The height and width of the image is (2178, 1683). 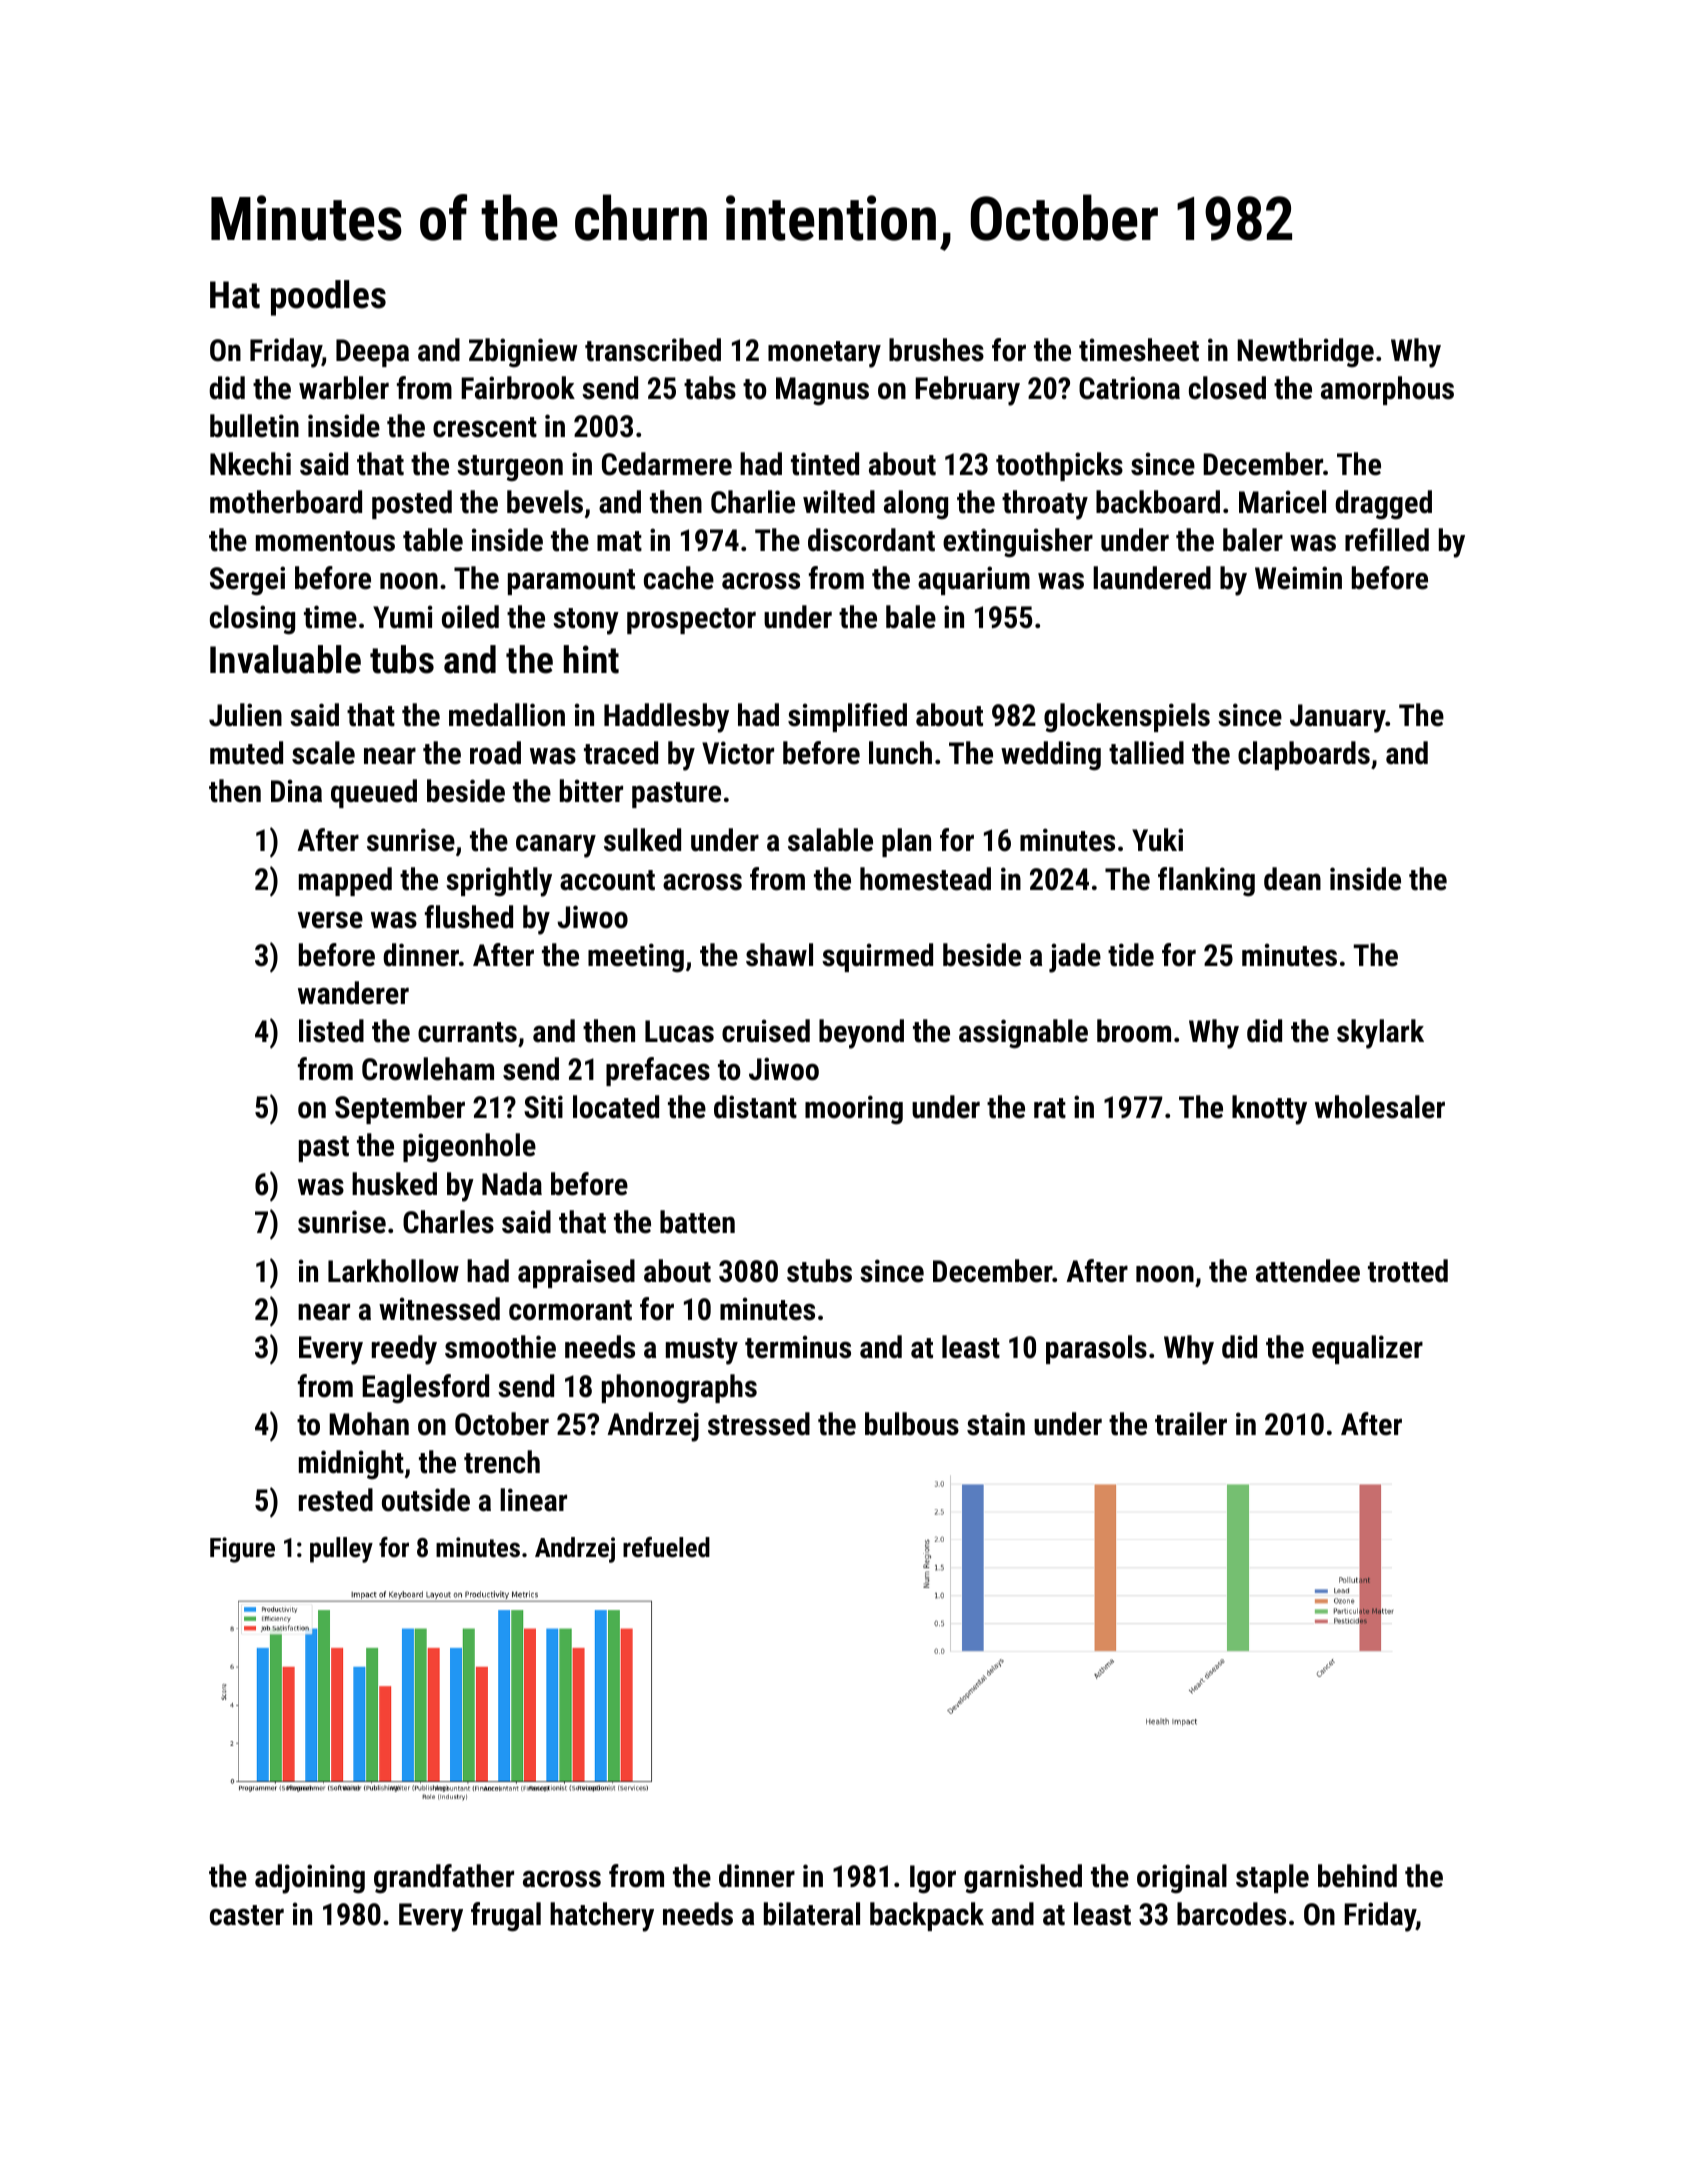 I want to click on clapboards, so click(x=1304, y=755).
